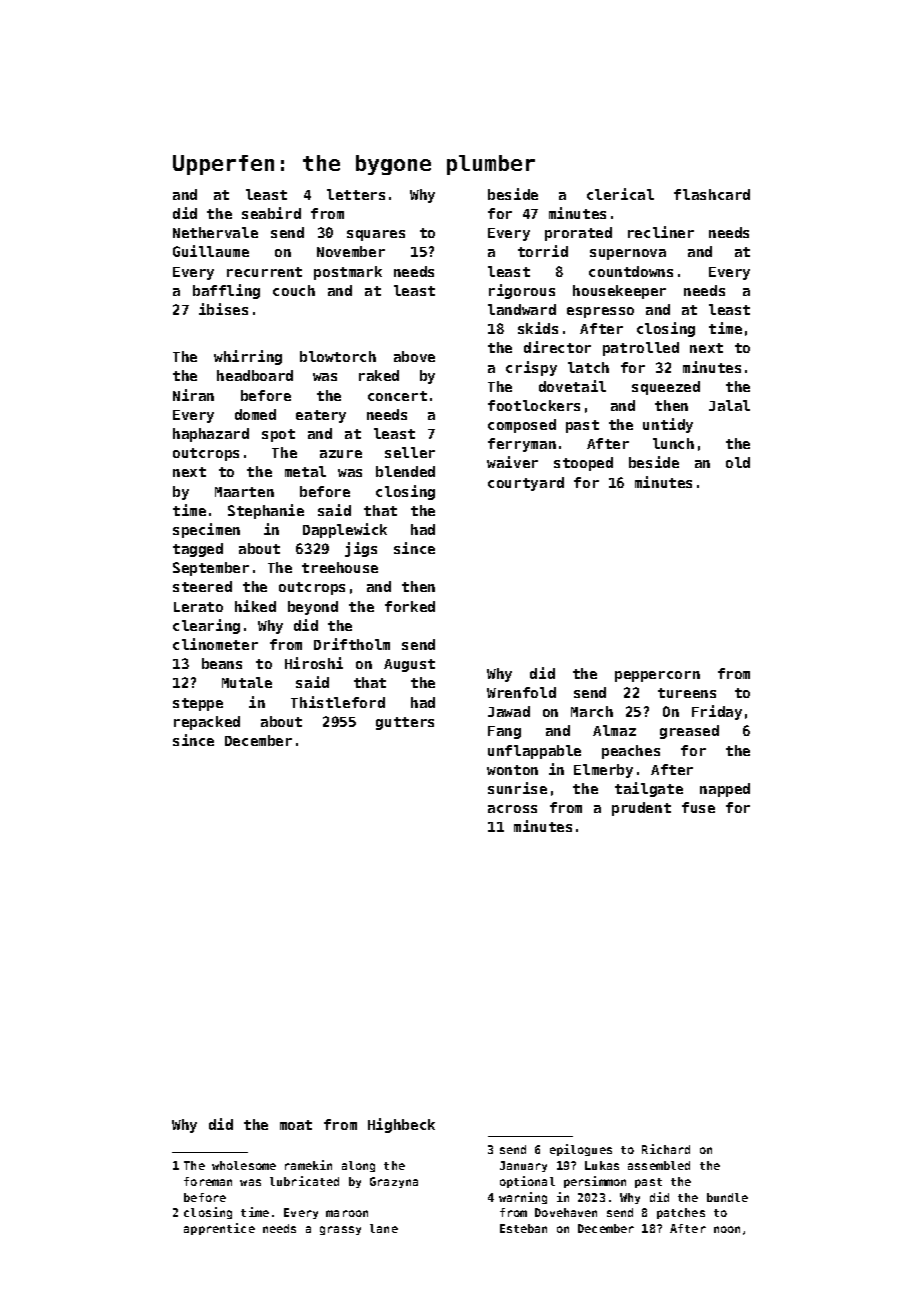  What do you see at coordinates (538, 328) in the screenshot?
I see `skids` at bounding box center [538, 328].
